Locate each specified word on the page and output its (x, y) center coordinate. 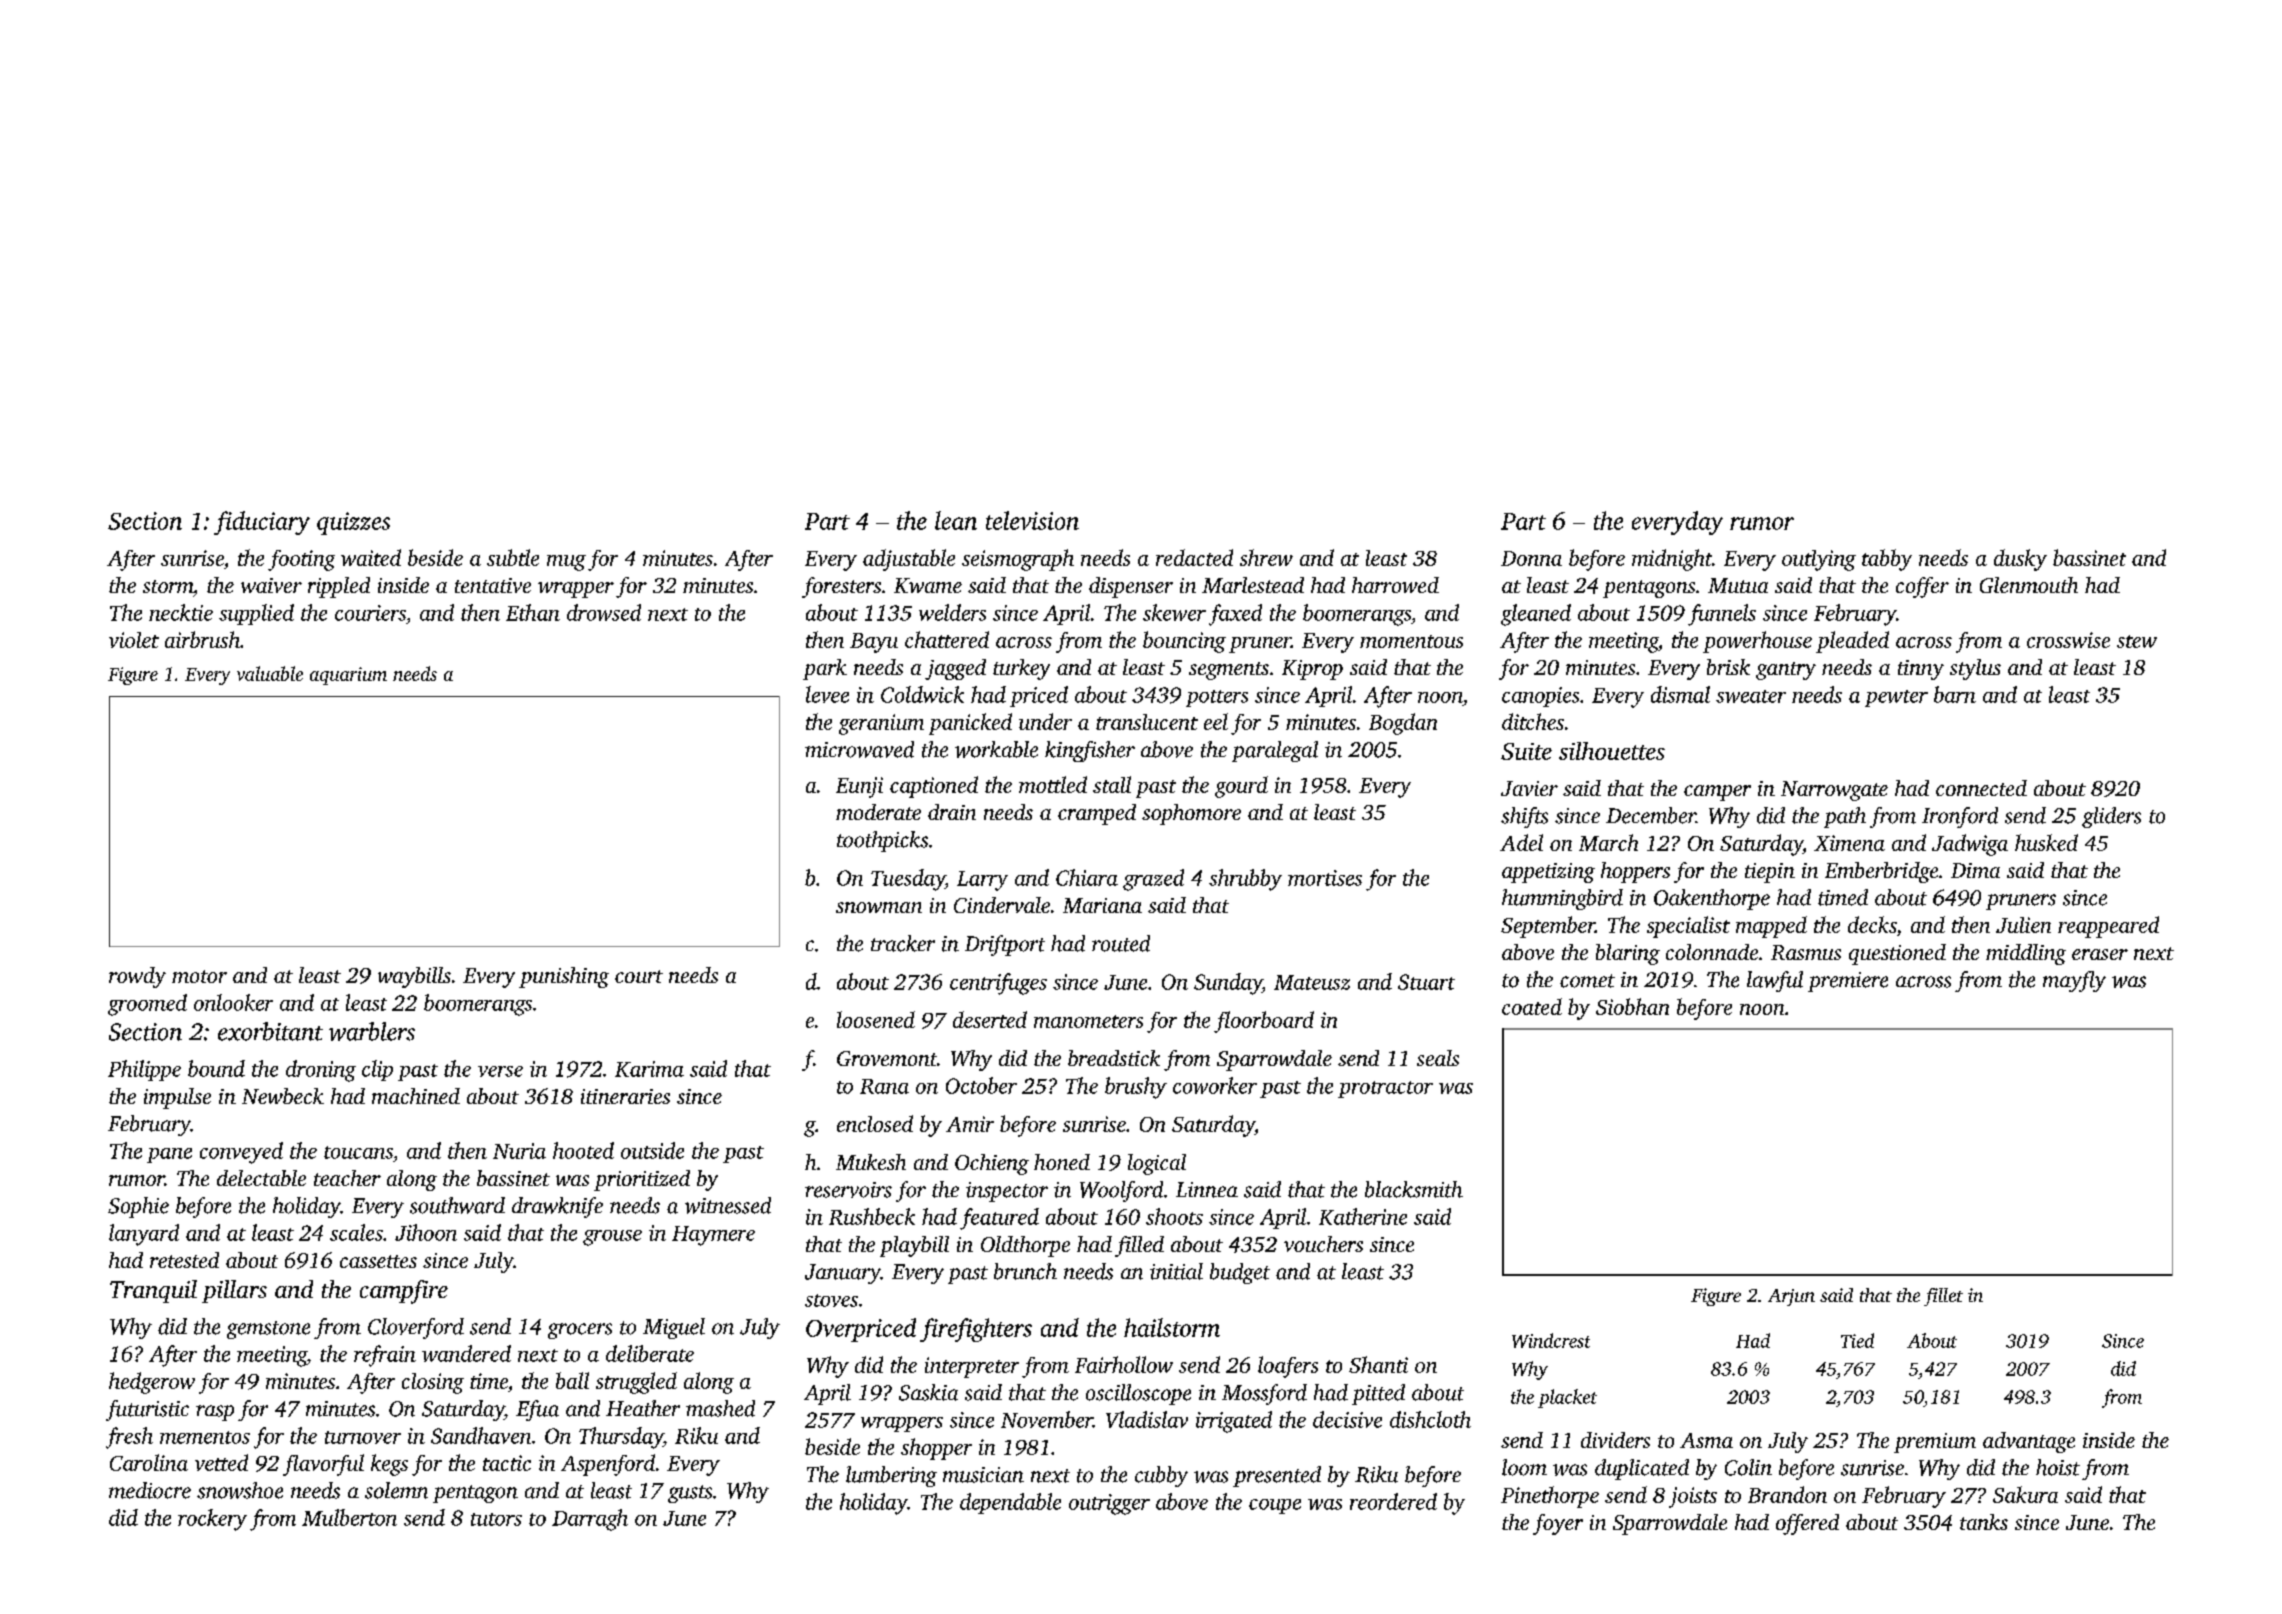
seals (1438, 1058)
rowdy (137, 977)
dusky (2020, 560)
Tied (1857, 1340)
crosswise (2068, 640)
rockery (212, 1520)
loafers (1288, 1367)
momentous (1411, 641)
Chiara (1087, 877)
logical (1157, 1164)
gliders (2111, 817)
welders (952, 612)
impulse (177, 1098)
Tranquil (153, 1291)
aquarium (348, 676)
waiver (271, 585)
